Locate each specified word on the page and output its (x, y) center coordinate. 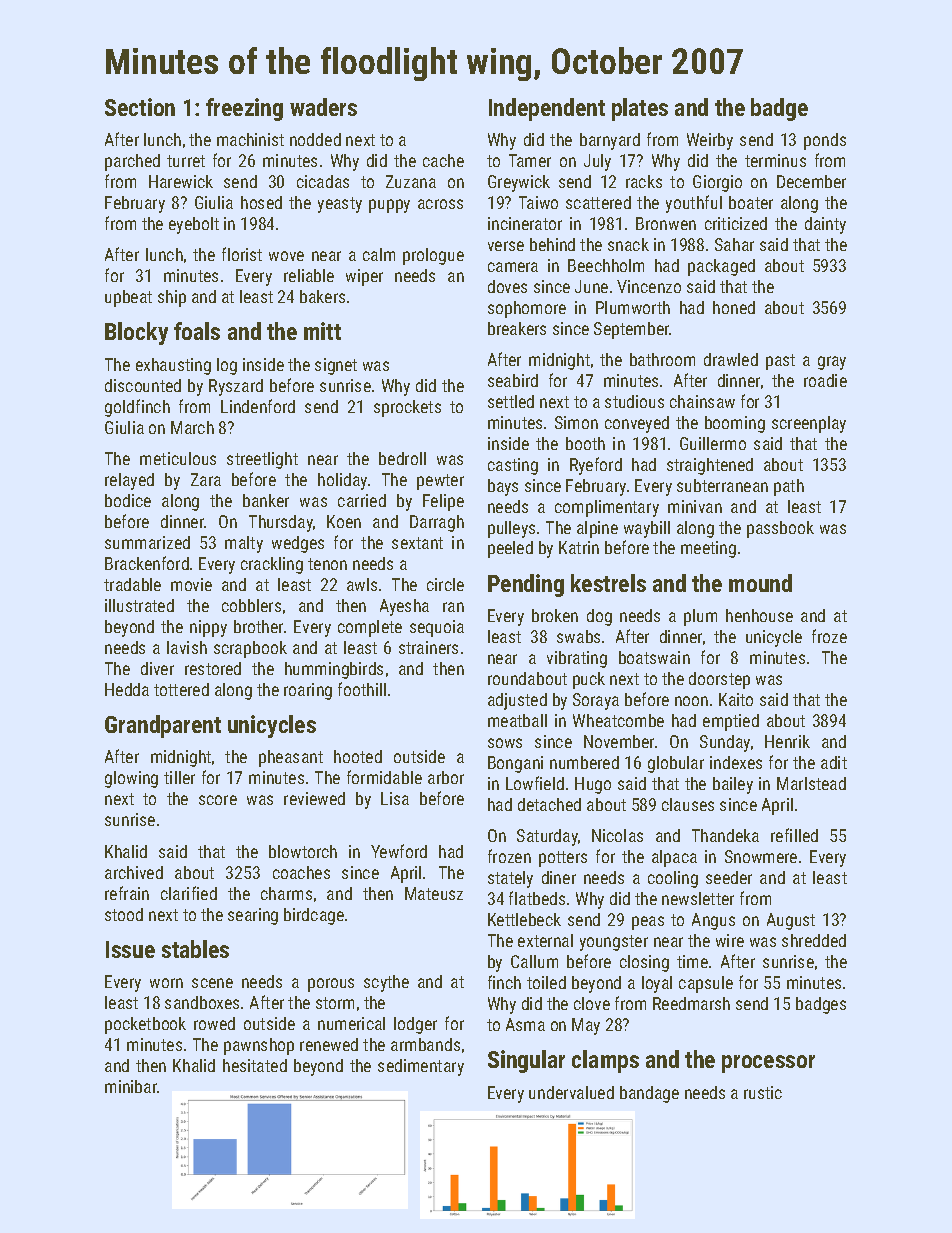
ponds (825, 141)
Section (140, 107)
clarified (189, 893)
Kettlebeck (524, 919)
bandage (649, 1094)
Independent (547, 109)
